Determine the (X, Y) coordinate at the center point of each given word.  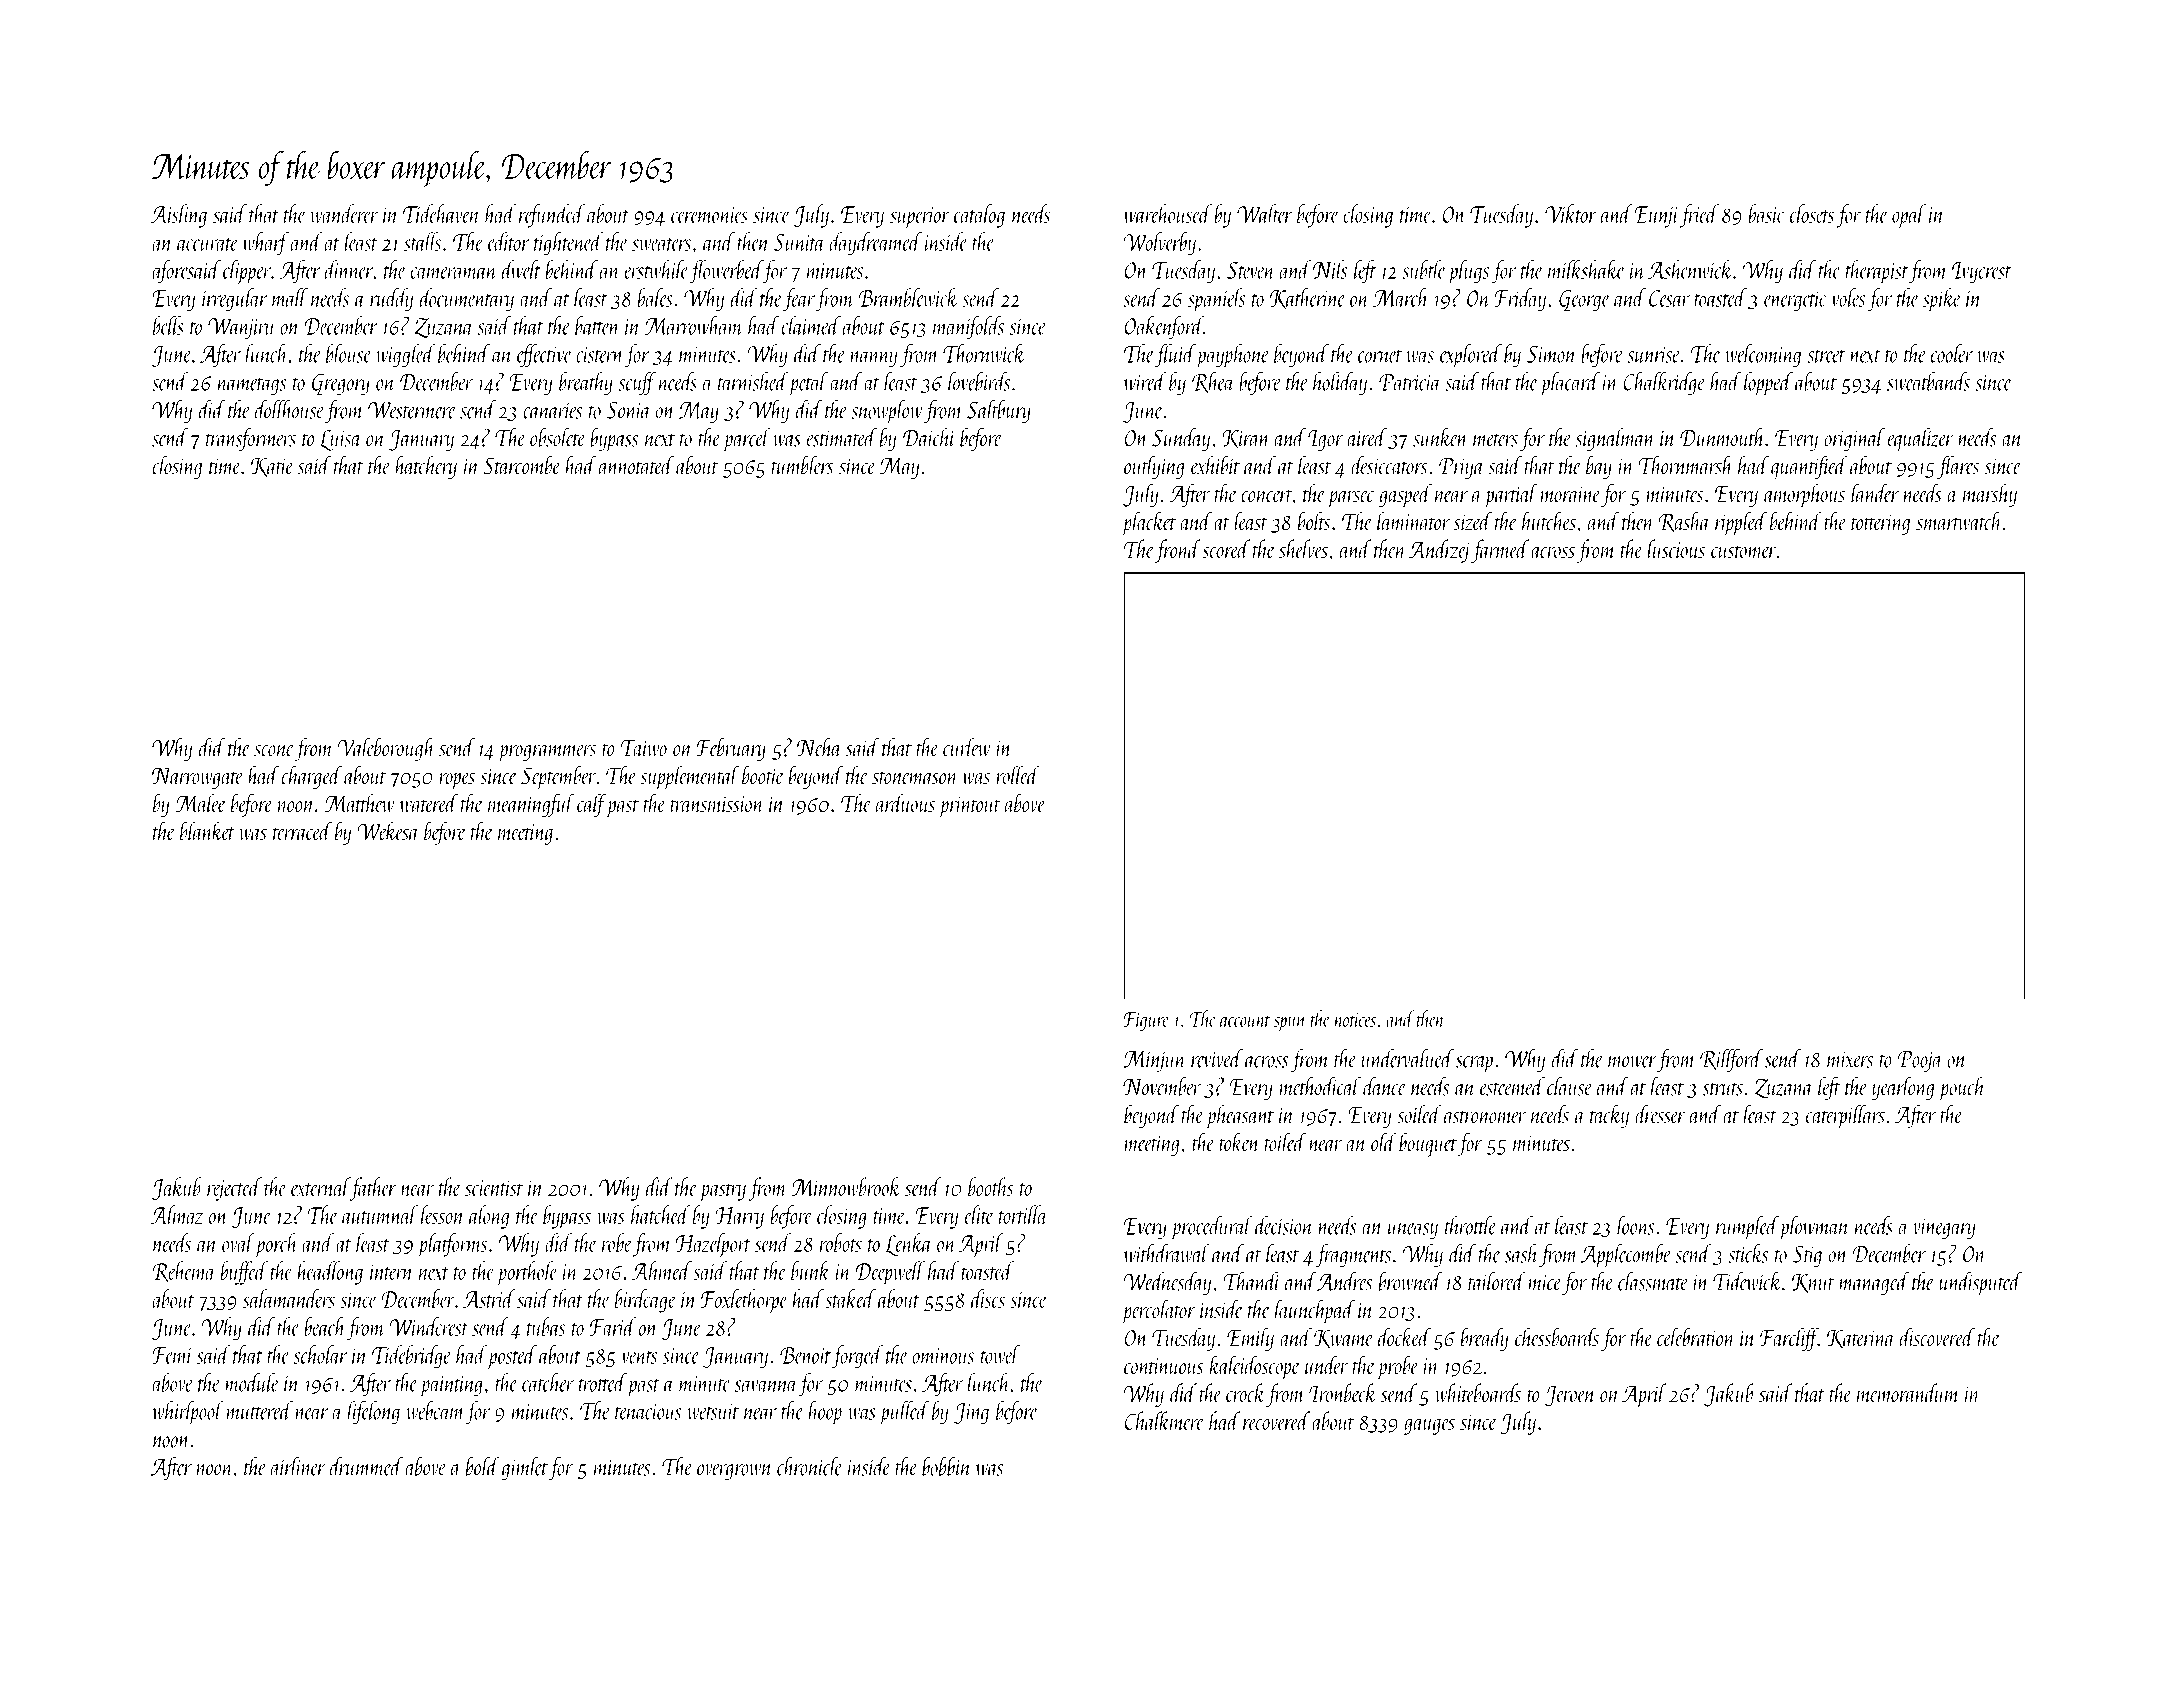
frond (1178, 551)
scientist (494, 1188)
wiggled (406, 356)
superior (920, 217)
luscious (1676, 549)
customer (1744, 552)
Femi (172, 1355)
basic (1767, 213)
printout (969, 807)
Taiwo (644, 748)
